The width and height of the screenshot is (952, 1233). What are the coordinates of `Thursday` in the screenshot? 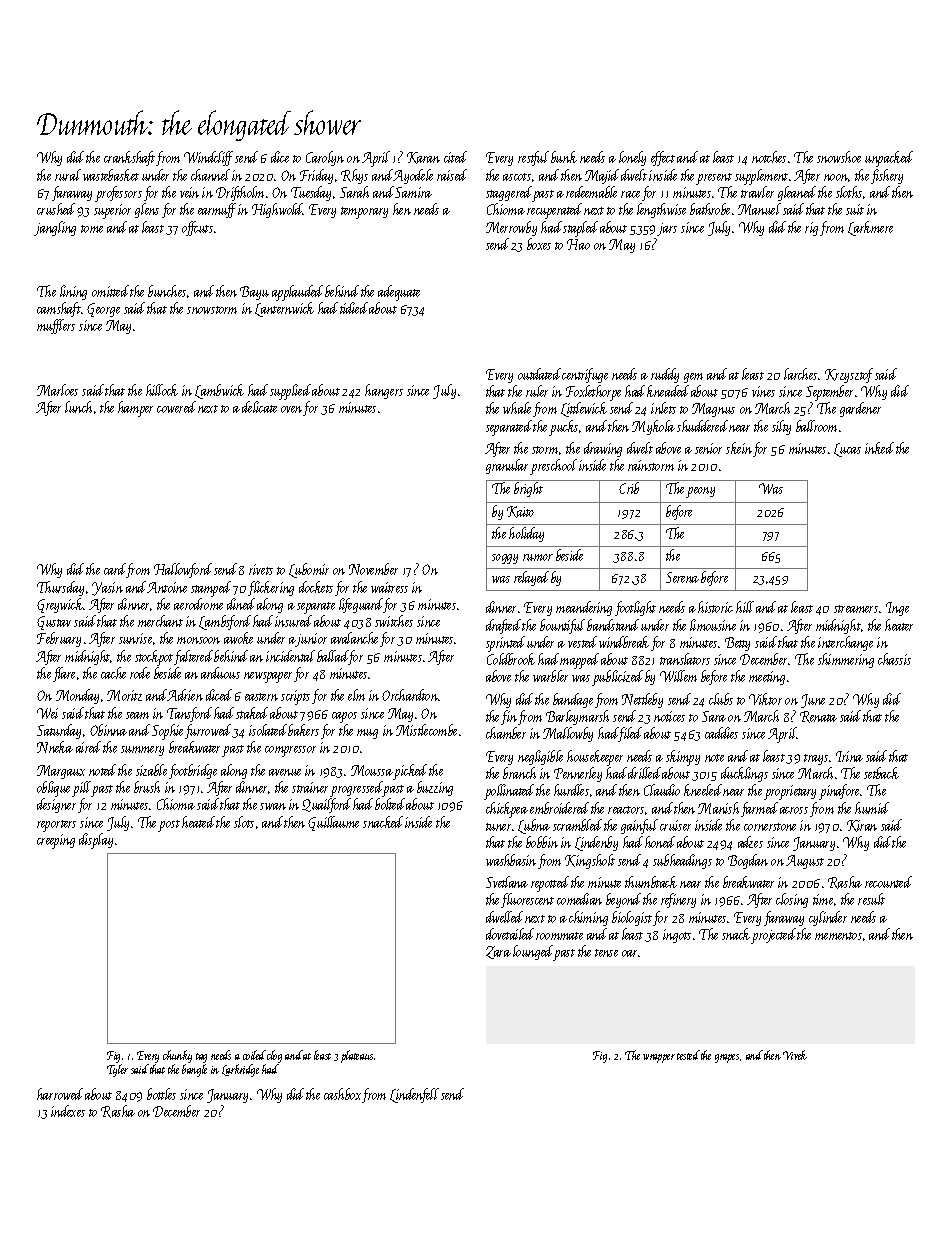 It's located at (60, 588).
